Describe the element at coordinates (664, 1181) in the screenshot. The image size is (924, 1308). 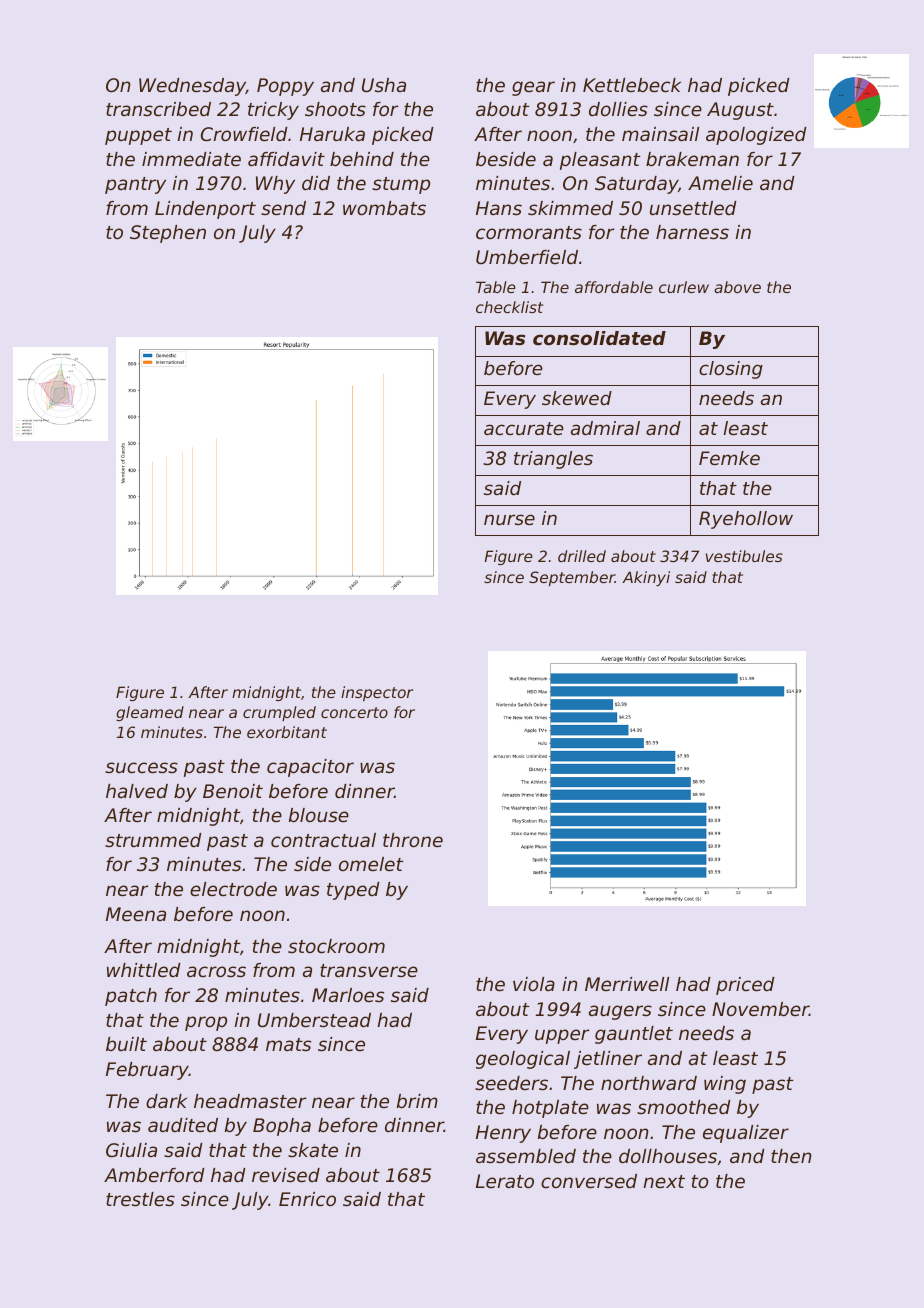
I see `next` at that location.
